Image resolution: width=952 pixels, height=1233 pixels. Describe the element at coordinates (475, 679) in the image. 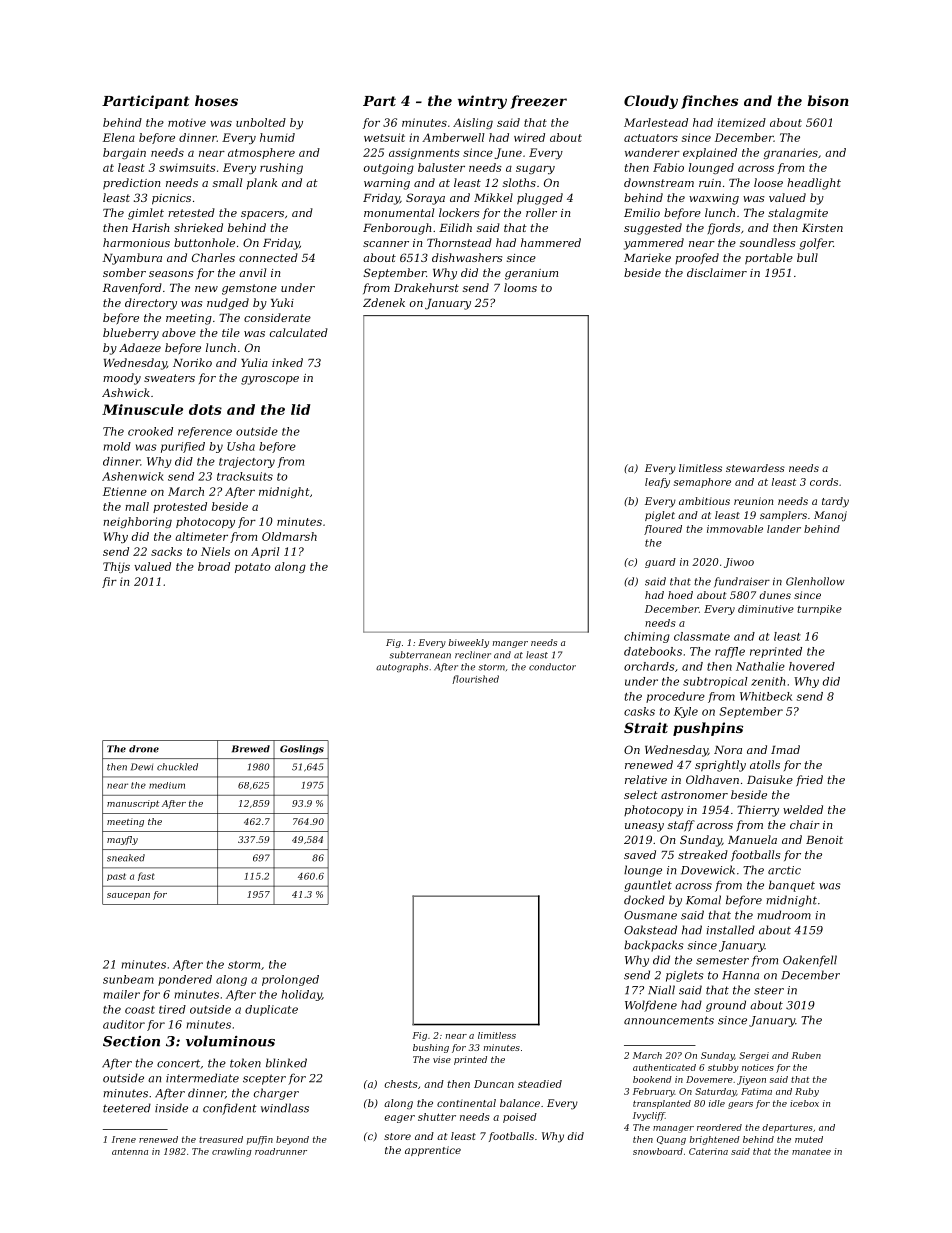

I see `flourished` at that location.
